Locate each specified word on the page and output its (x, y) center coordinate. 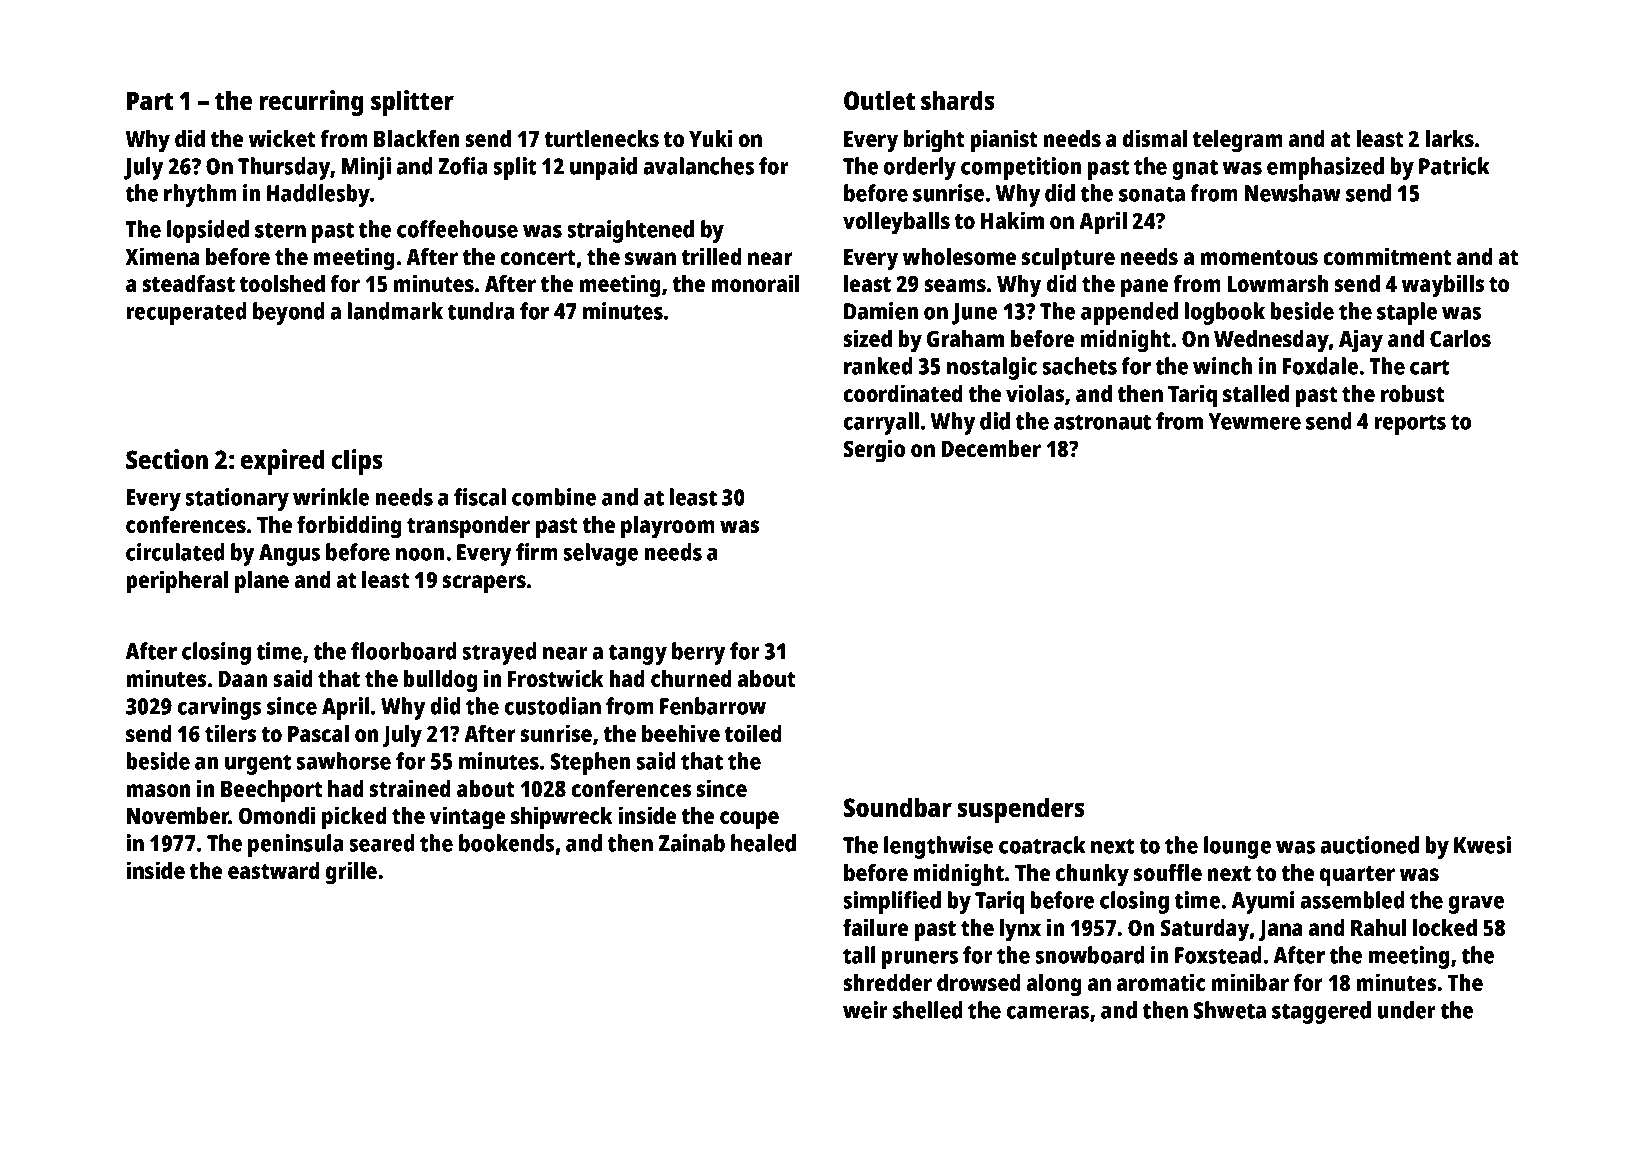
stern (280, 230)
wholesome (959, 256)
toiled (753, 733)
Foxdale (1320, 366)
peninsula (296, 845)
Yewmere (1255, 421)
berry (698, 653)
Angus (289, 555)
